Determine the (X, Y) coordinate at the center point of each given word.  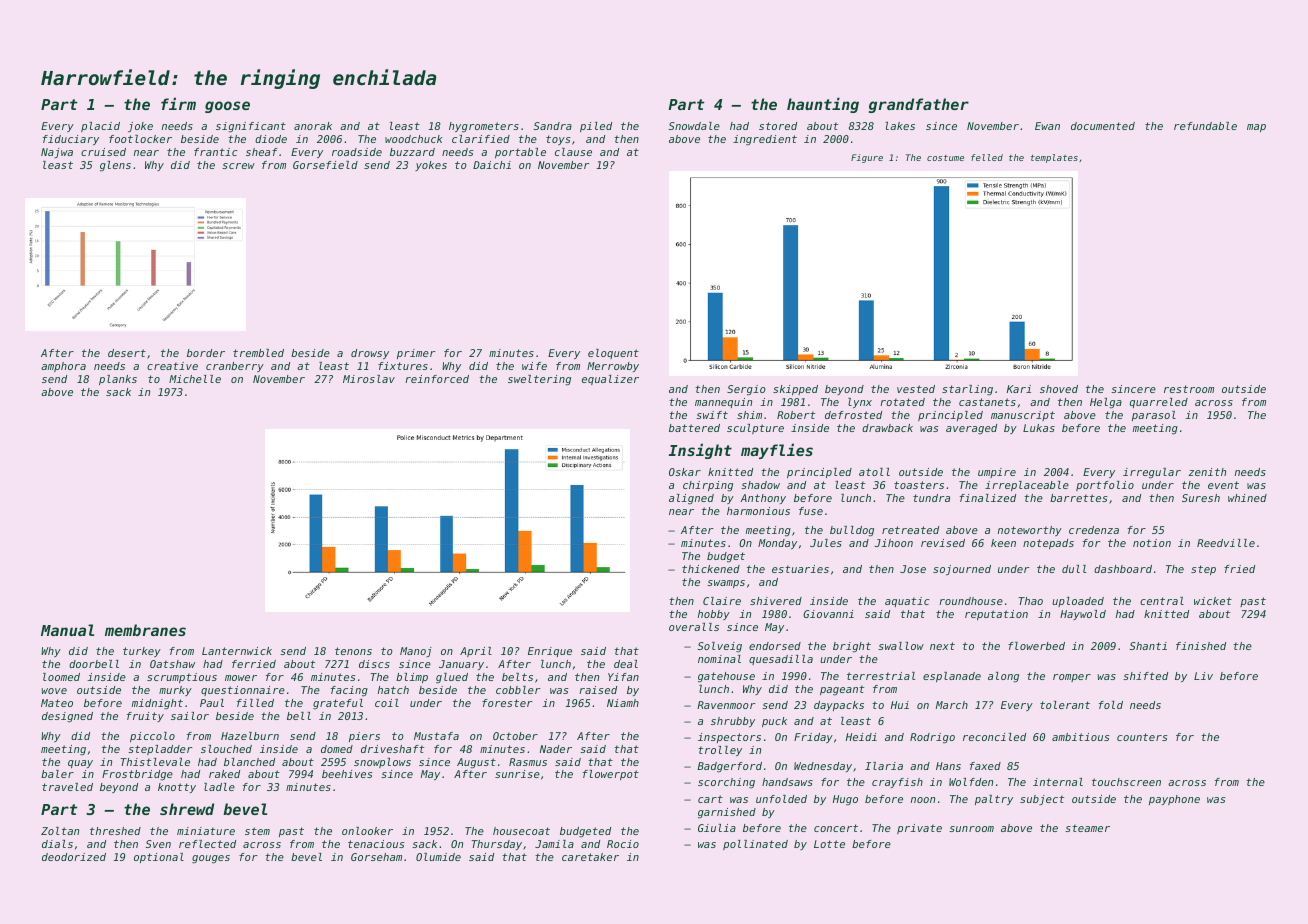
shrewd (187, 809)
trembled (258, 353)
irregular (1152, 473)
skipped (795, 390)
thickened (711, 569)
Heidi (861, 737)
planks (118, 380)
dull (1074, 569)
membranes (145, 630)
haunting (823, 105)
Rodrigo (932, 738)
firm (178, 103)
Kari (1019, 389)
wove (54, 691)
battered (694, 428)
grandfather (919, 105)
